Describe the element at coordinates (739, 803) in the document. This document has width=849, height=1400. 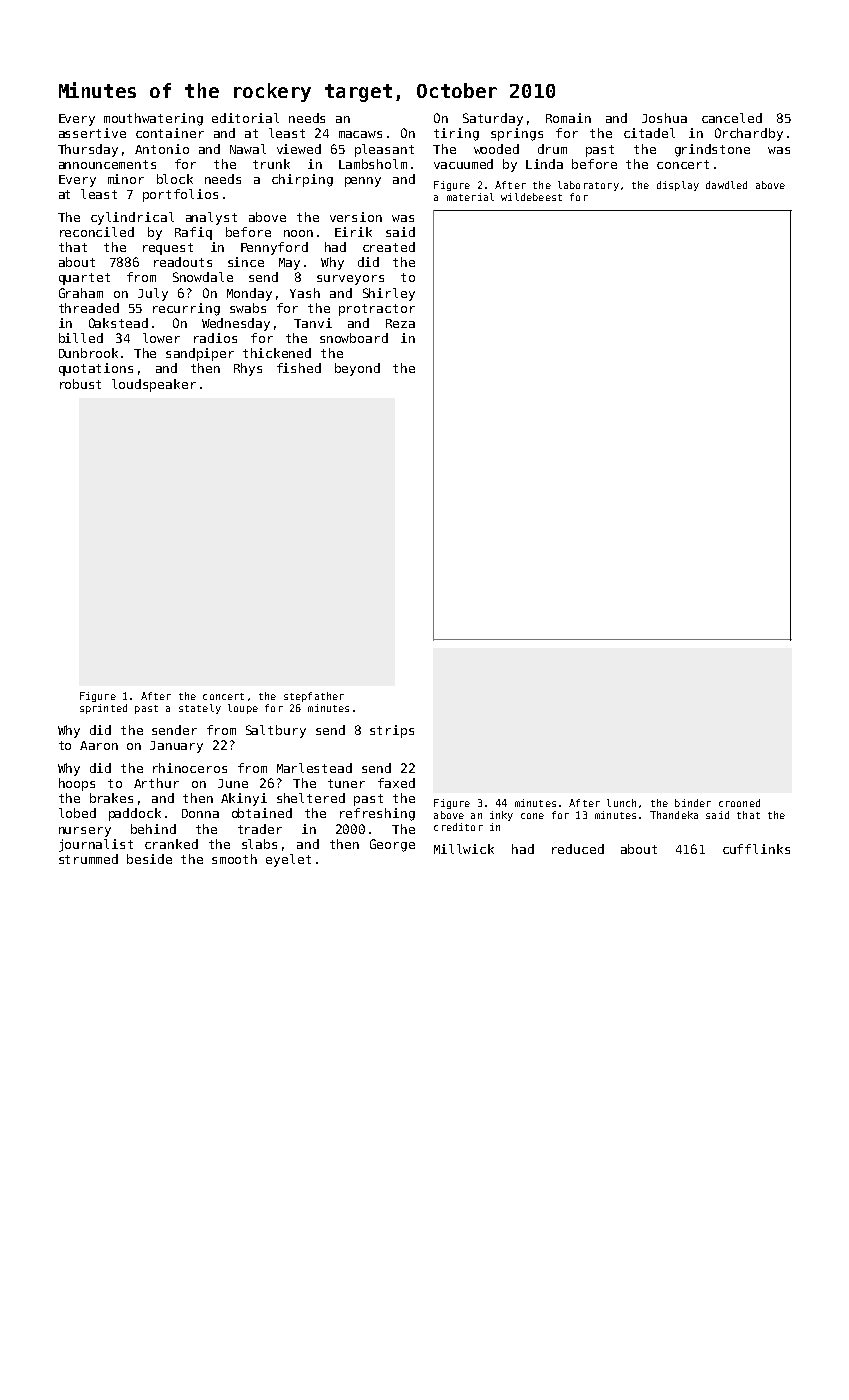
I see `crooned` at that location.
